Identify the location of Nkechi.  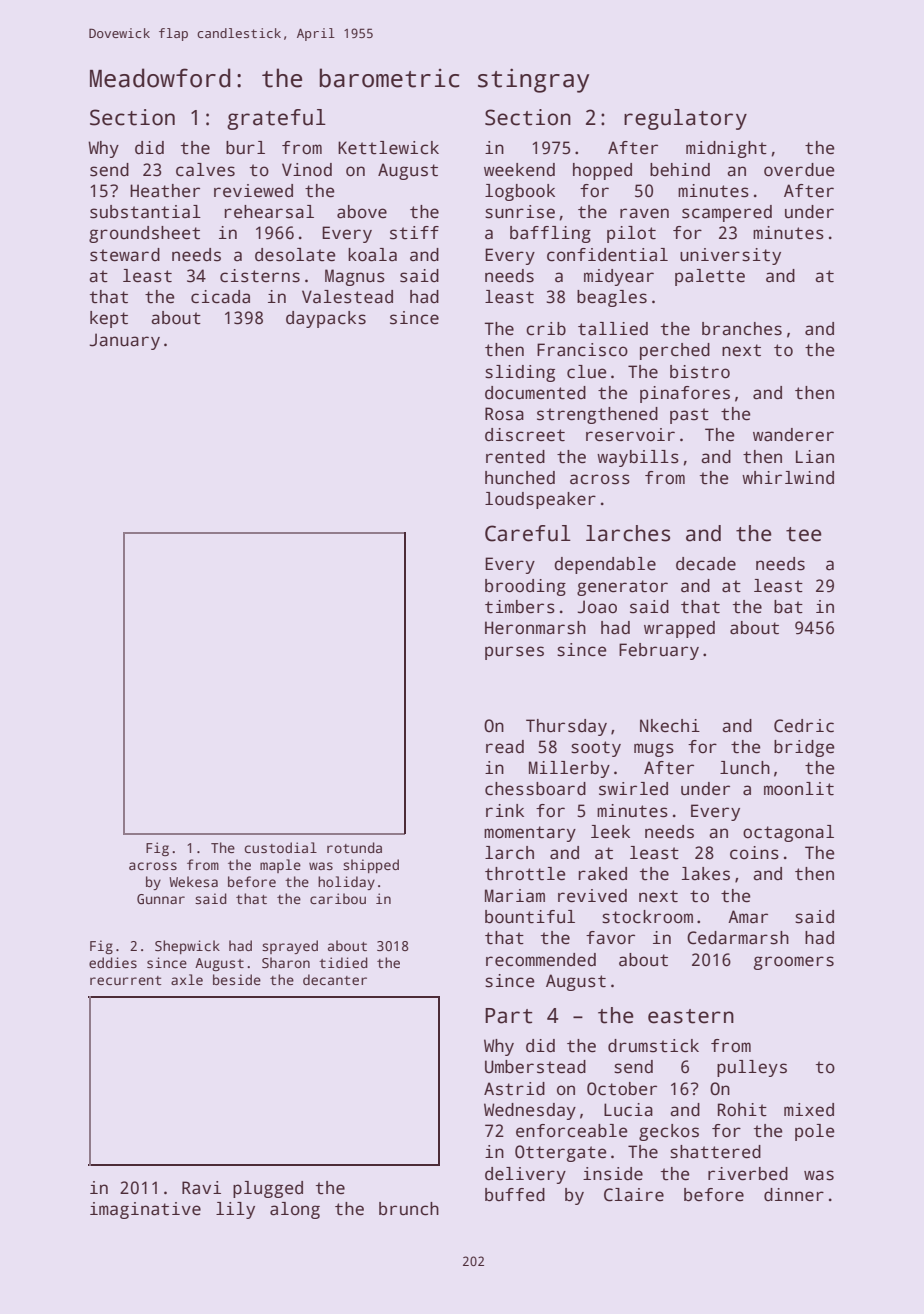
(670, 726).
